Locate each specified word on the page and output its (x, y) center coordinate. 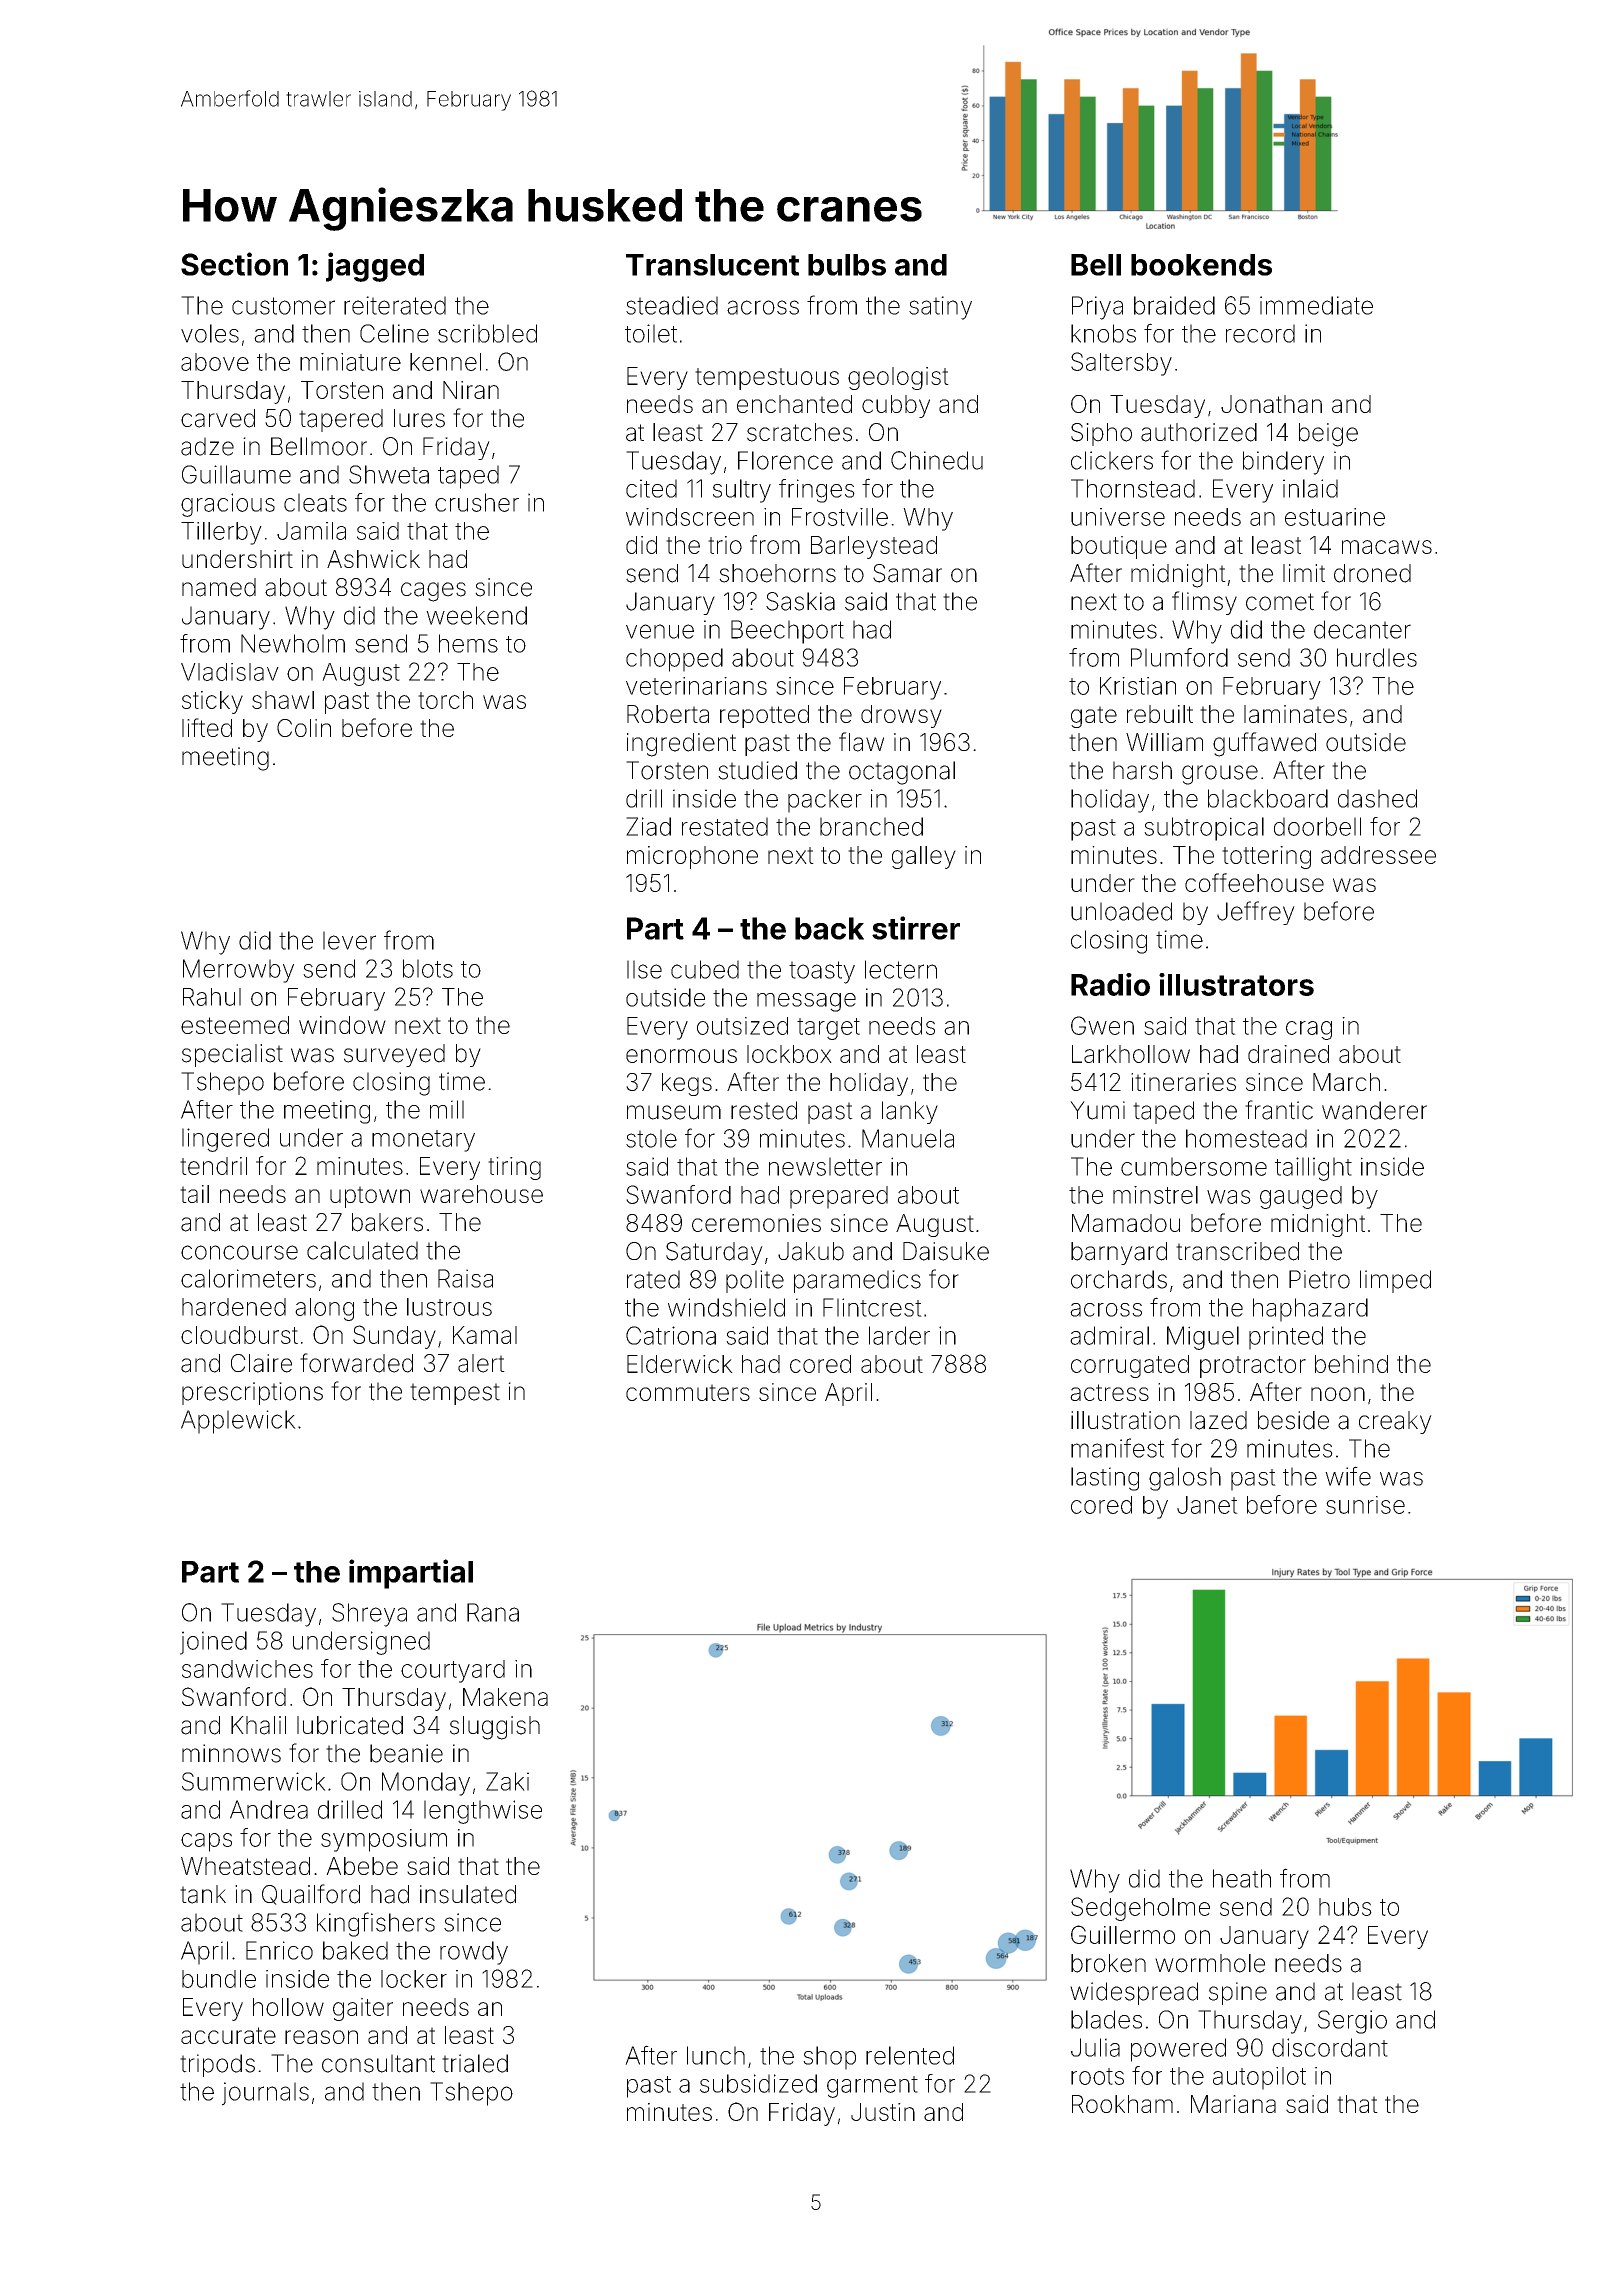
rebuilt (1160, 714)
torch (445, 700)
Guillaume (236, 474)
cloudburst (239, 1335)
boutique (1119, 547)
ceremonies (756, 1223)
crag (1309, 1030)
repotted (764, 716)
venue (660, 631)
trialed (475, 2063)
